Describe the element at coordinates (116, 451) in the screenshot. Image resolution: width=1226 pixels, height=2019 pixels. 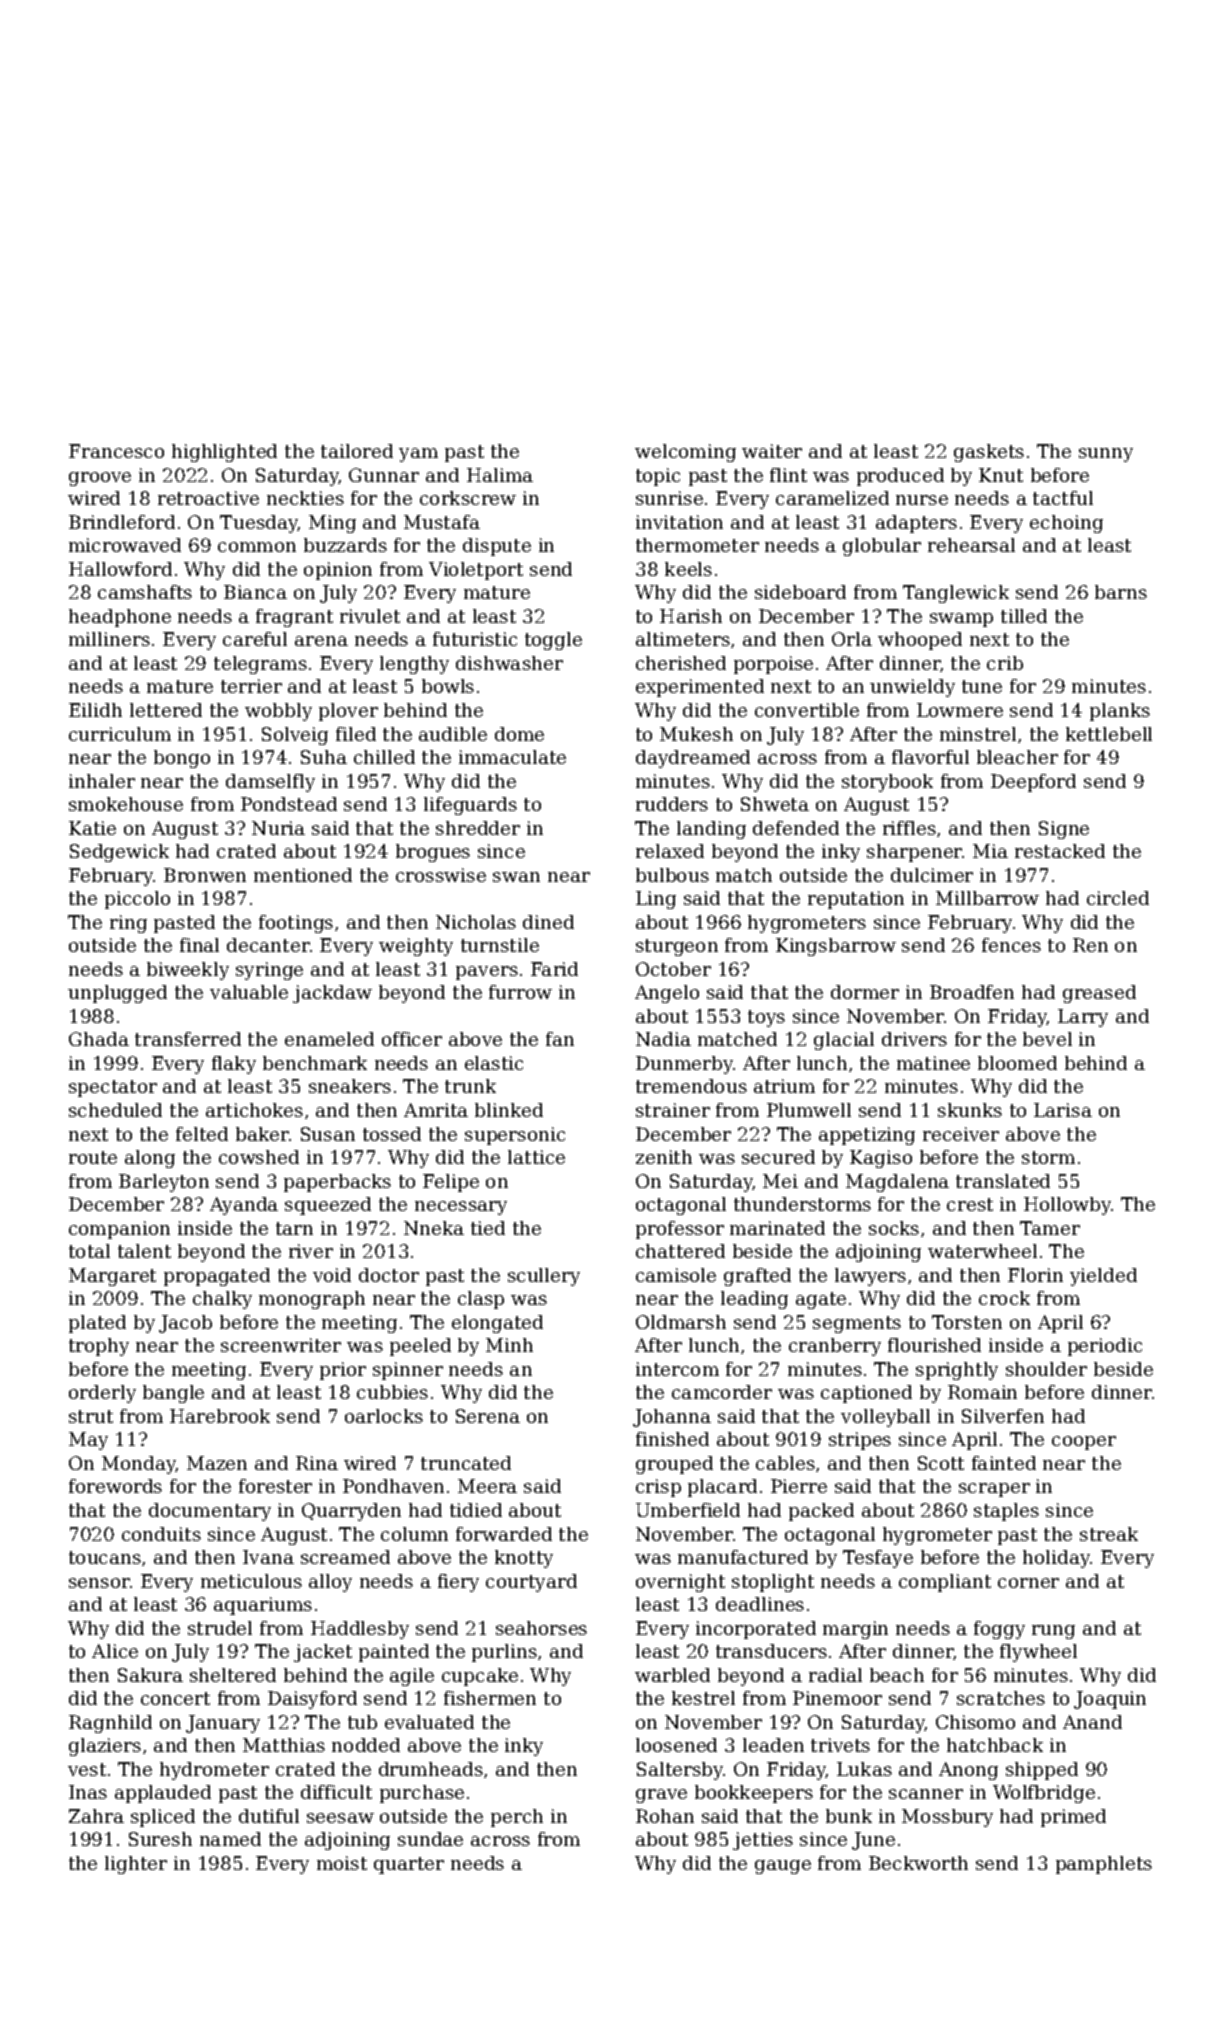
I see `Francesco` at that location.
